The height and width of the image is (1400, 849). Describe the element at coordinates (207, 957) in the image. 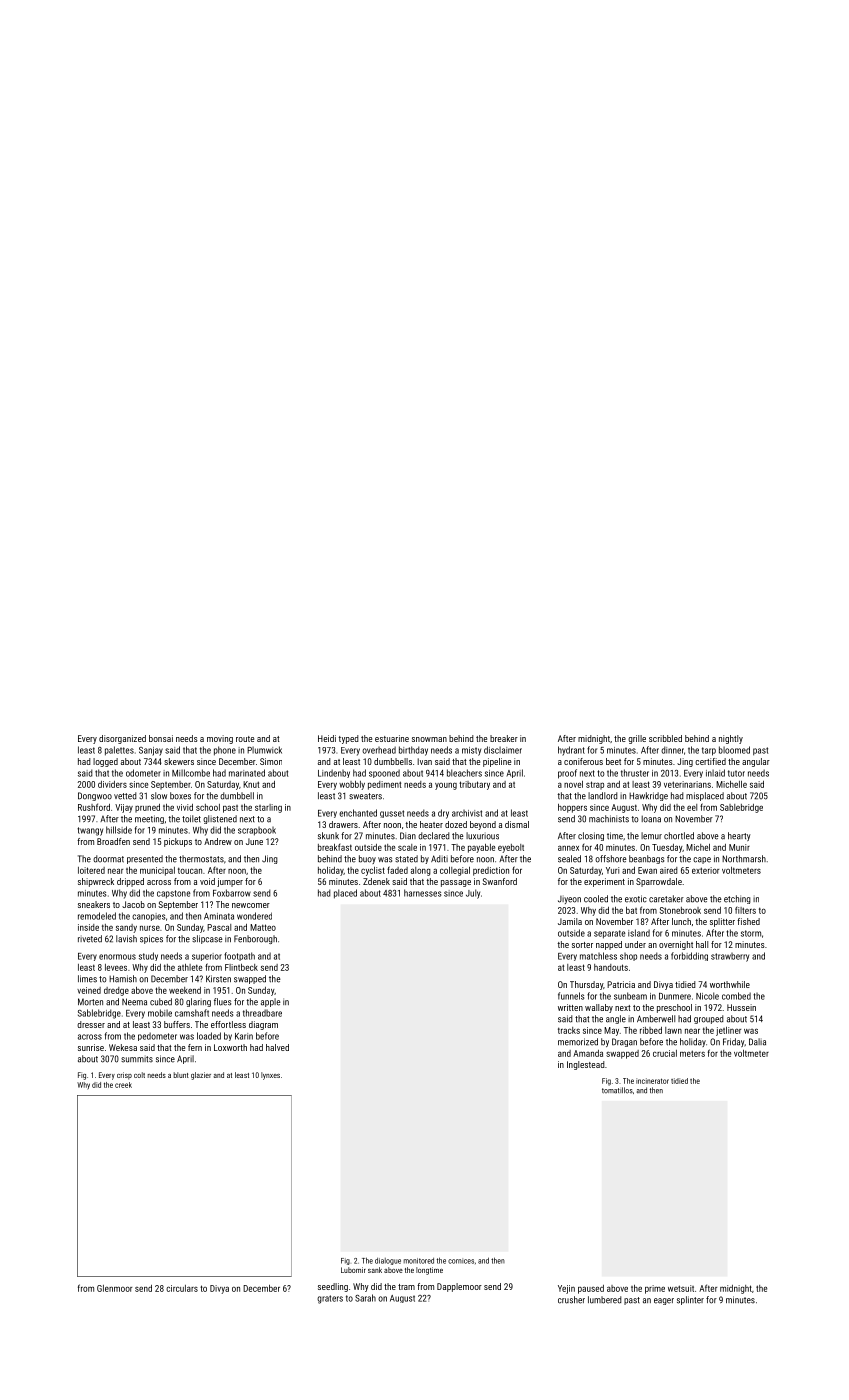

I see `superior` at that location.
